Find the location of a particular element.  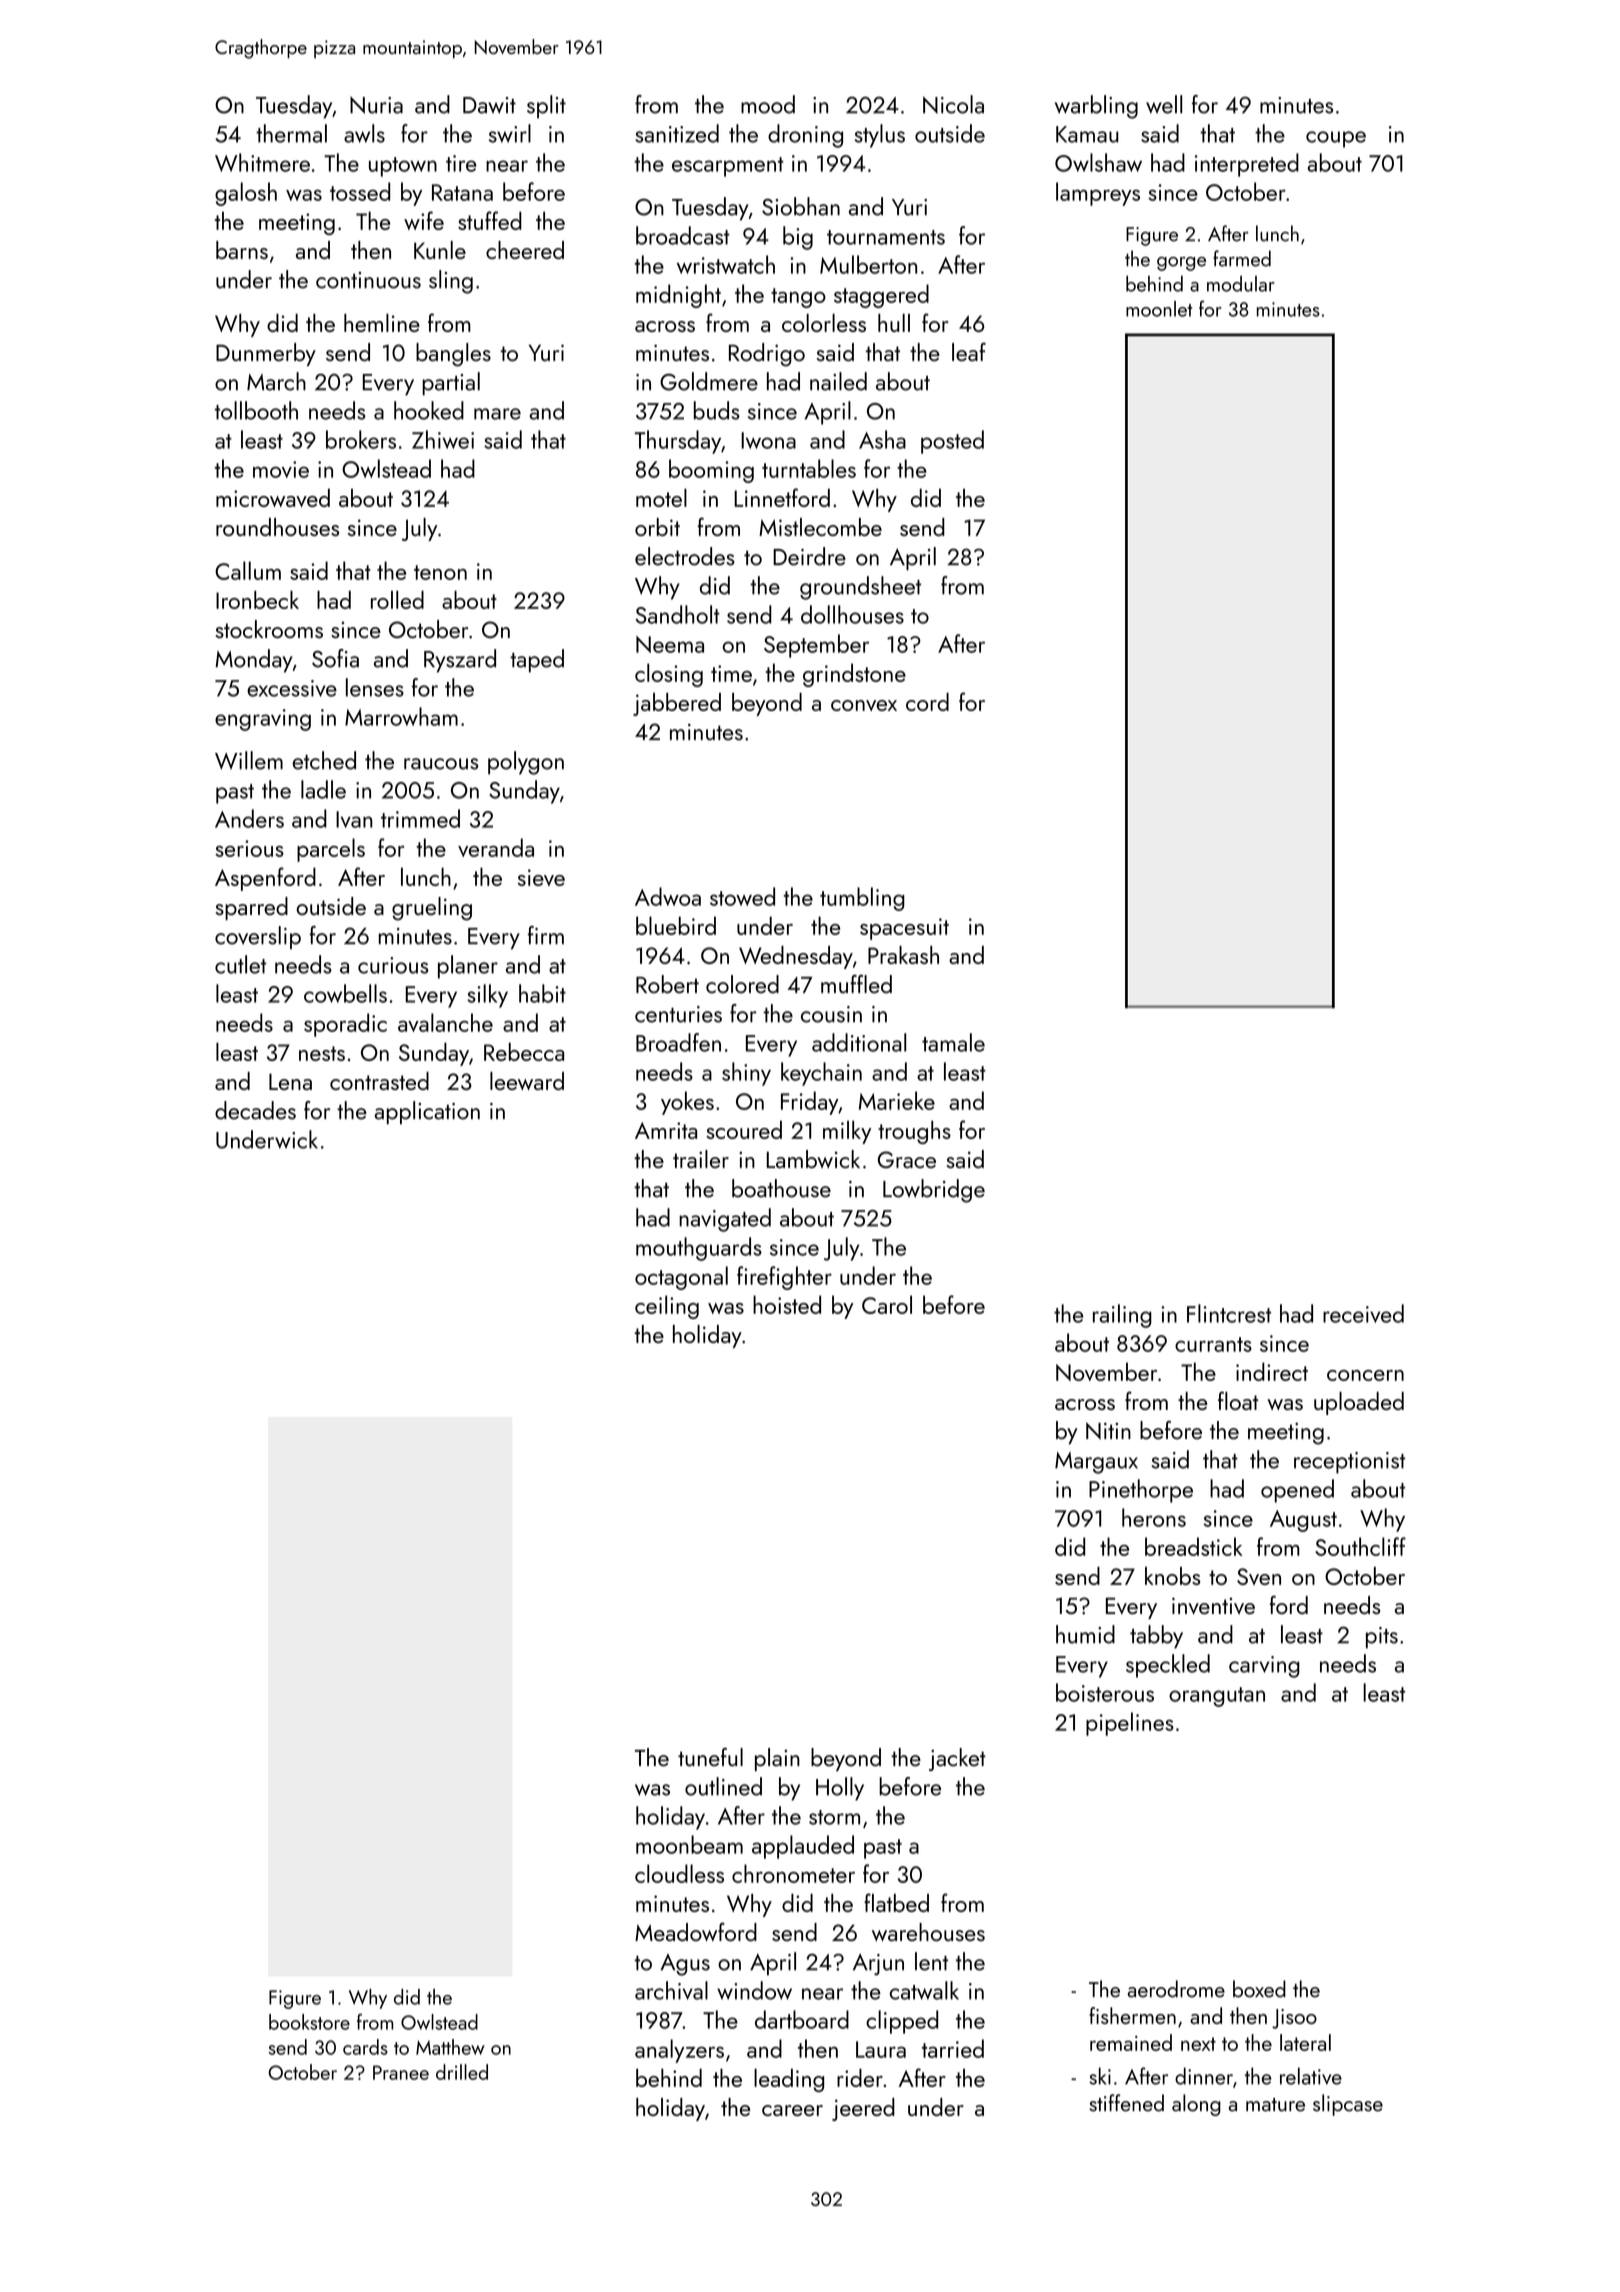

slipcase is located at coordinates (1348, 2105).
